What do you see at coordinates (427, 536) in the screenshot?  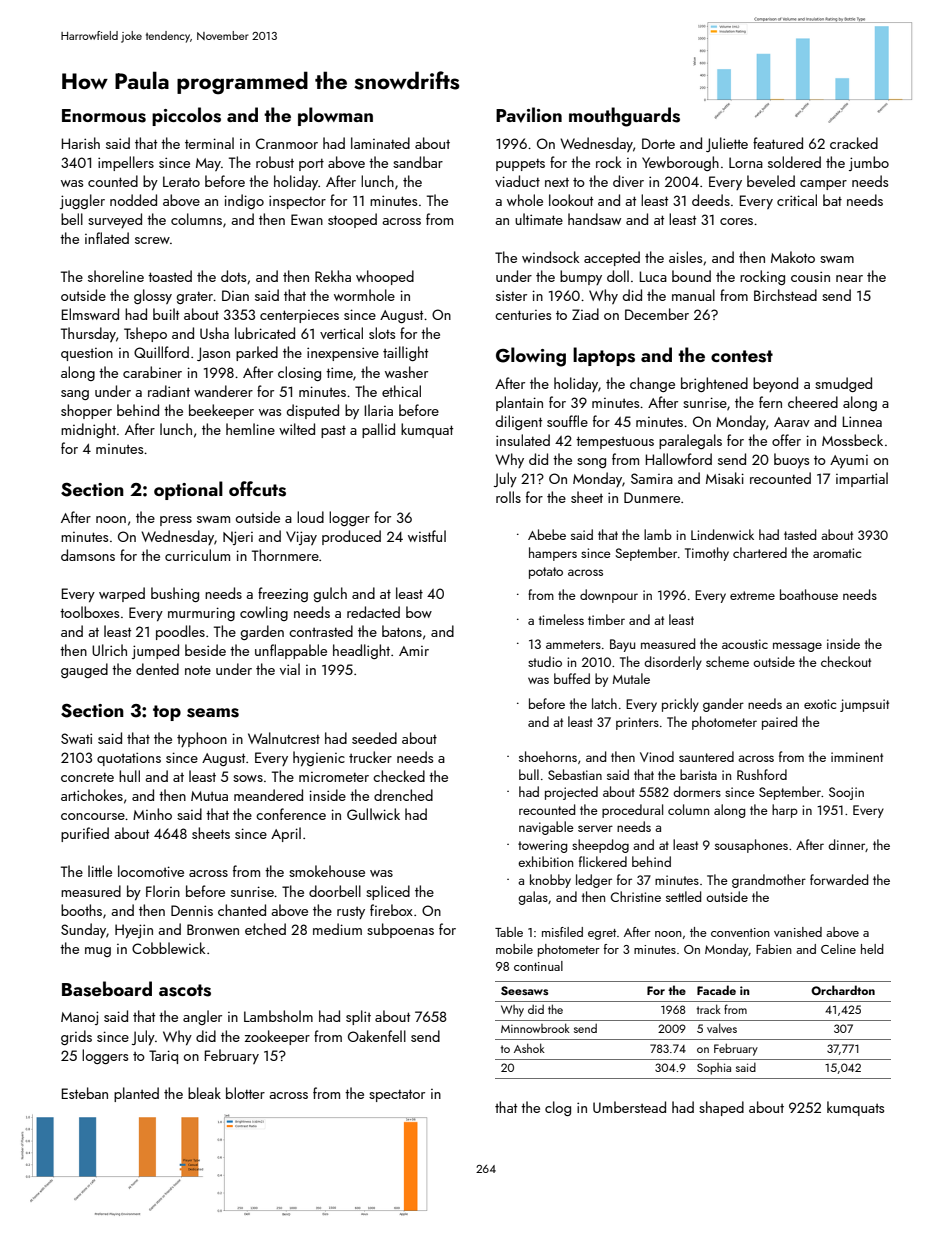 I see `wistful` at bounding box center [427, 536].
